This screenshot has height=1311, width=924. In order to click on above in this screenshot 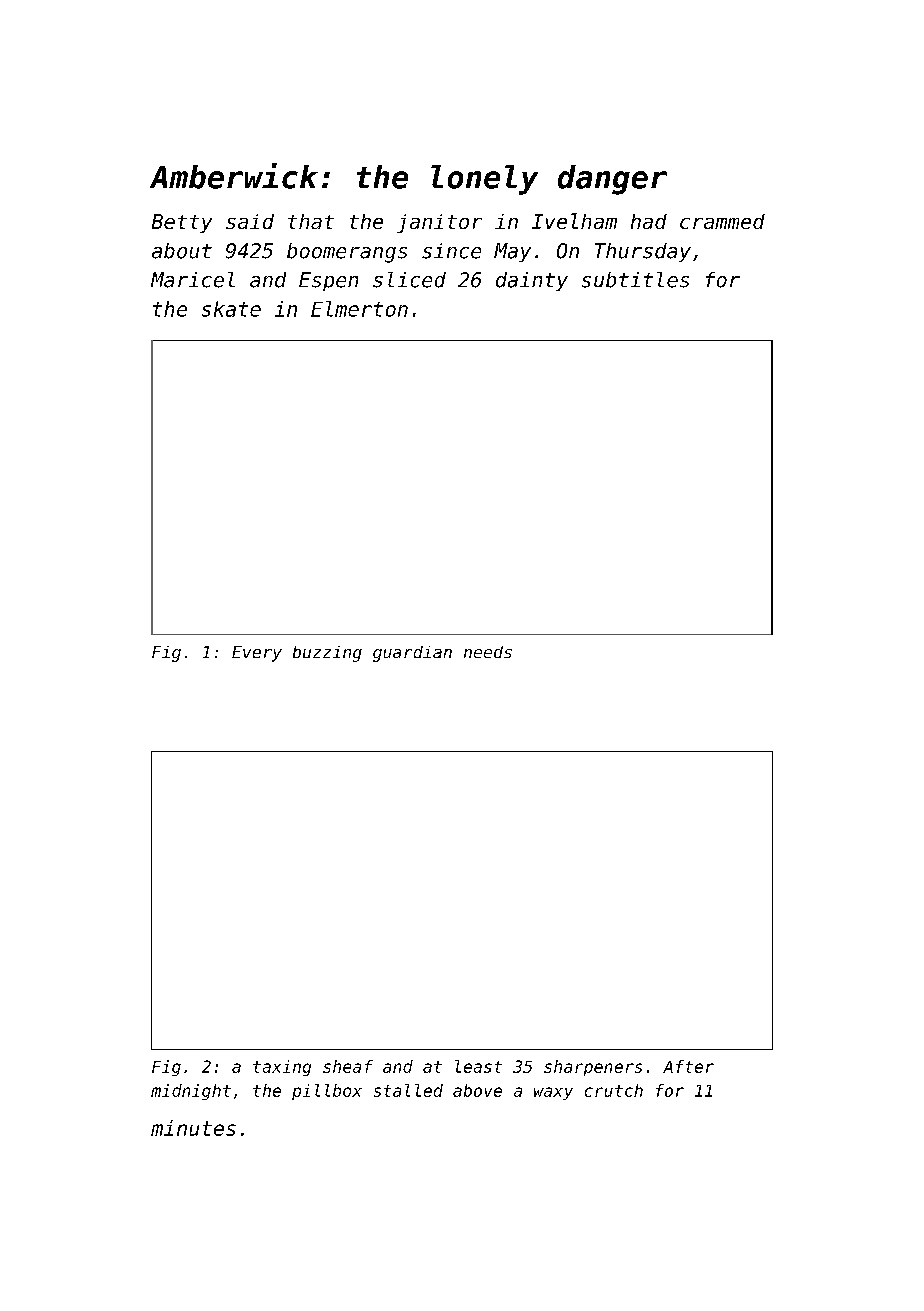, I will do `click(477, 1090)`.
